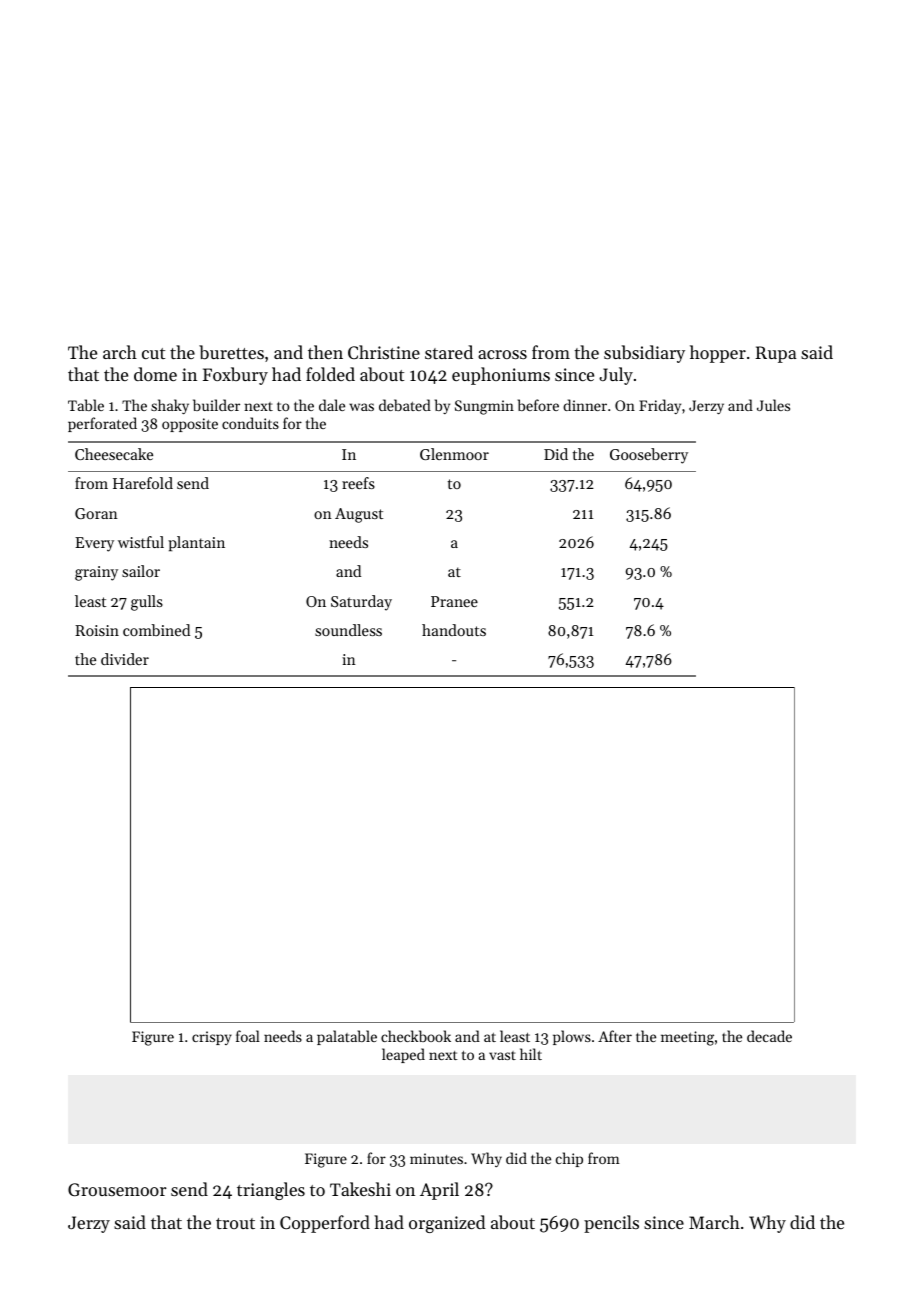 The image size is (924, 1308). Describe the element at coordinates (125, 659) in the screenshot. I see `divider` at that location.
